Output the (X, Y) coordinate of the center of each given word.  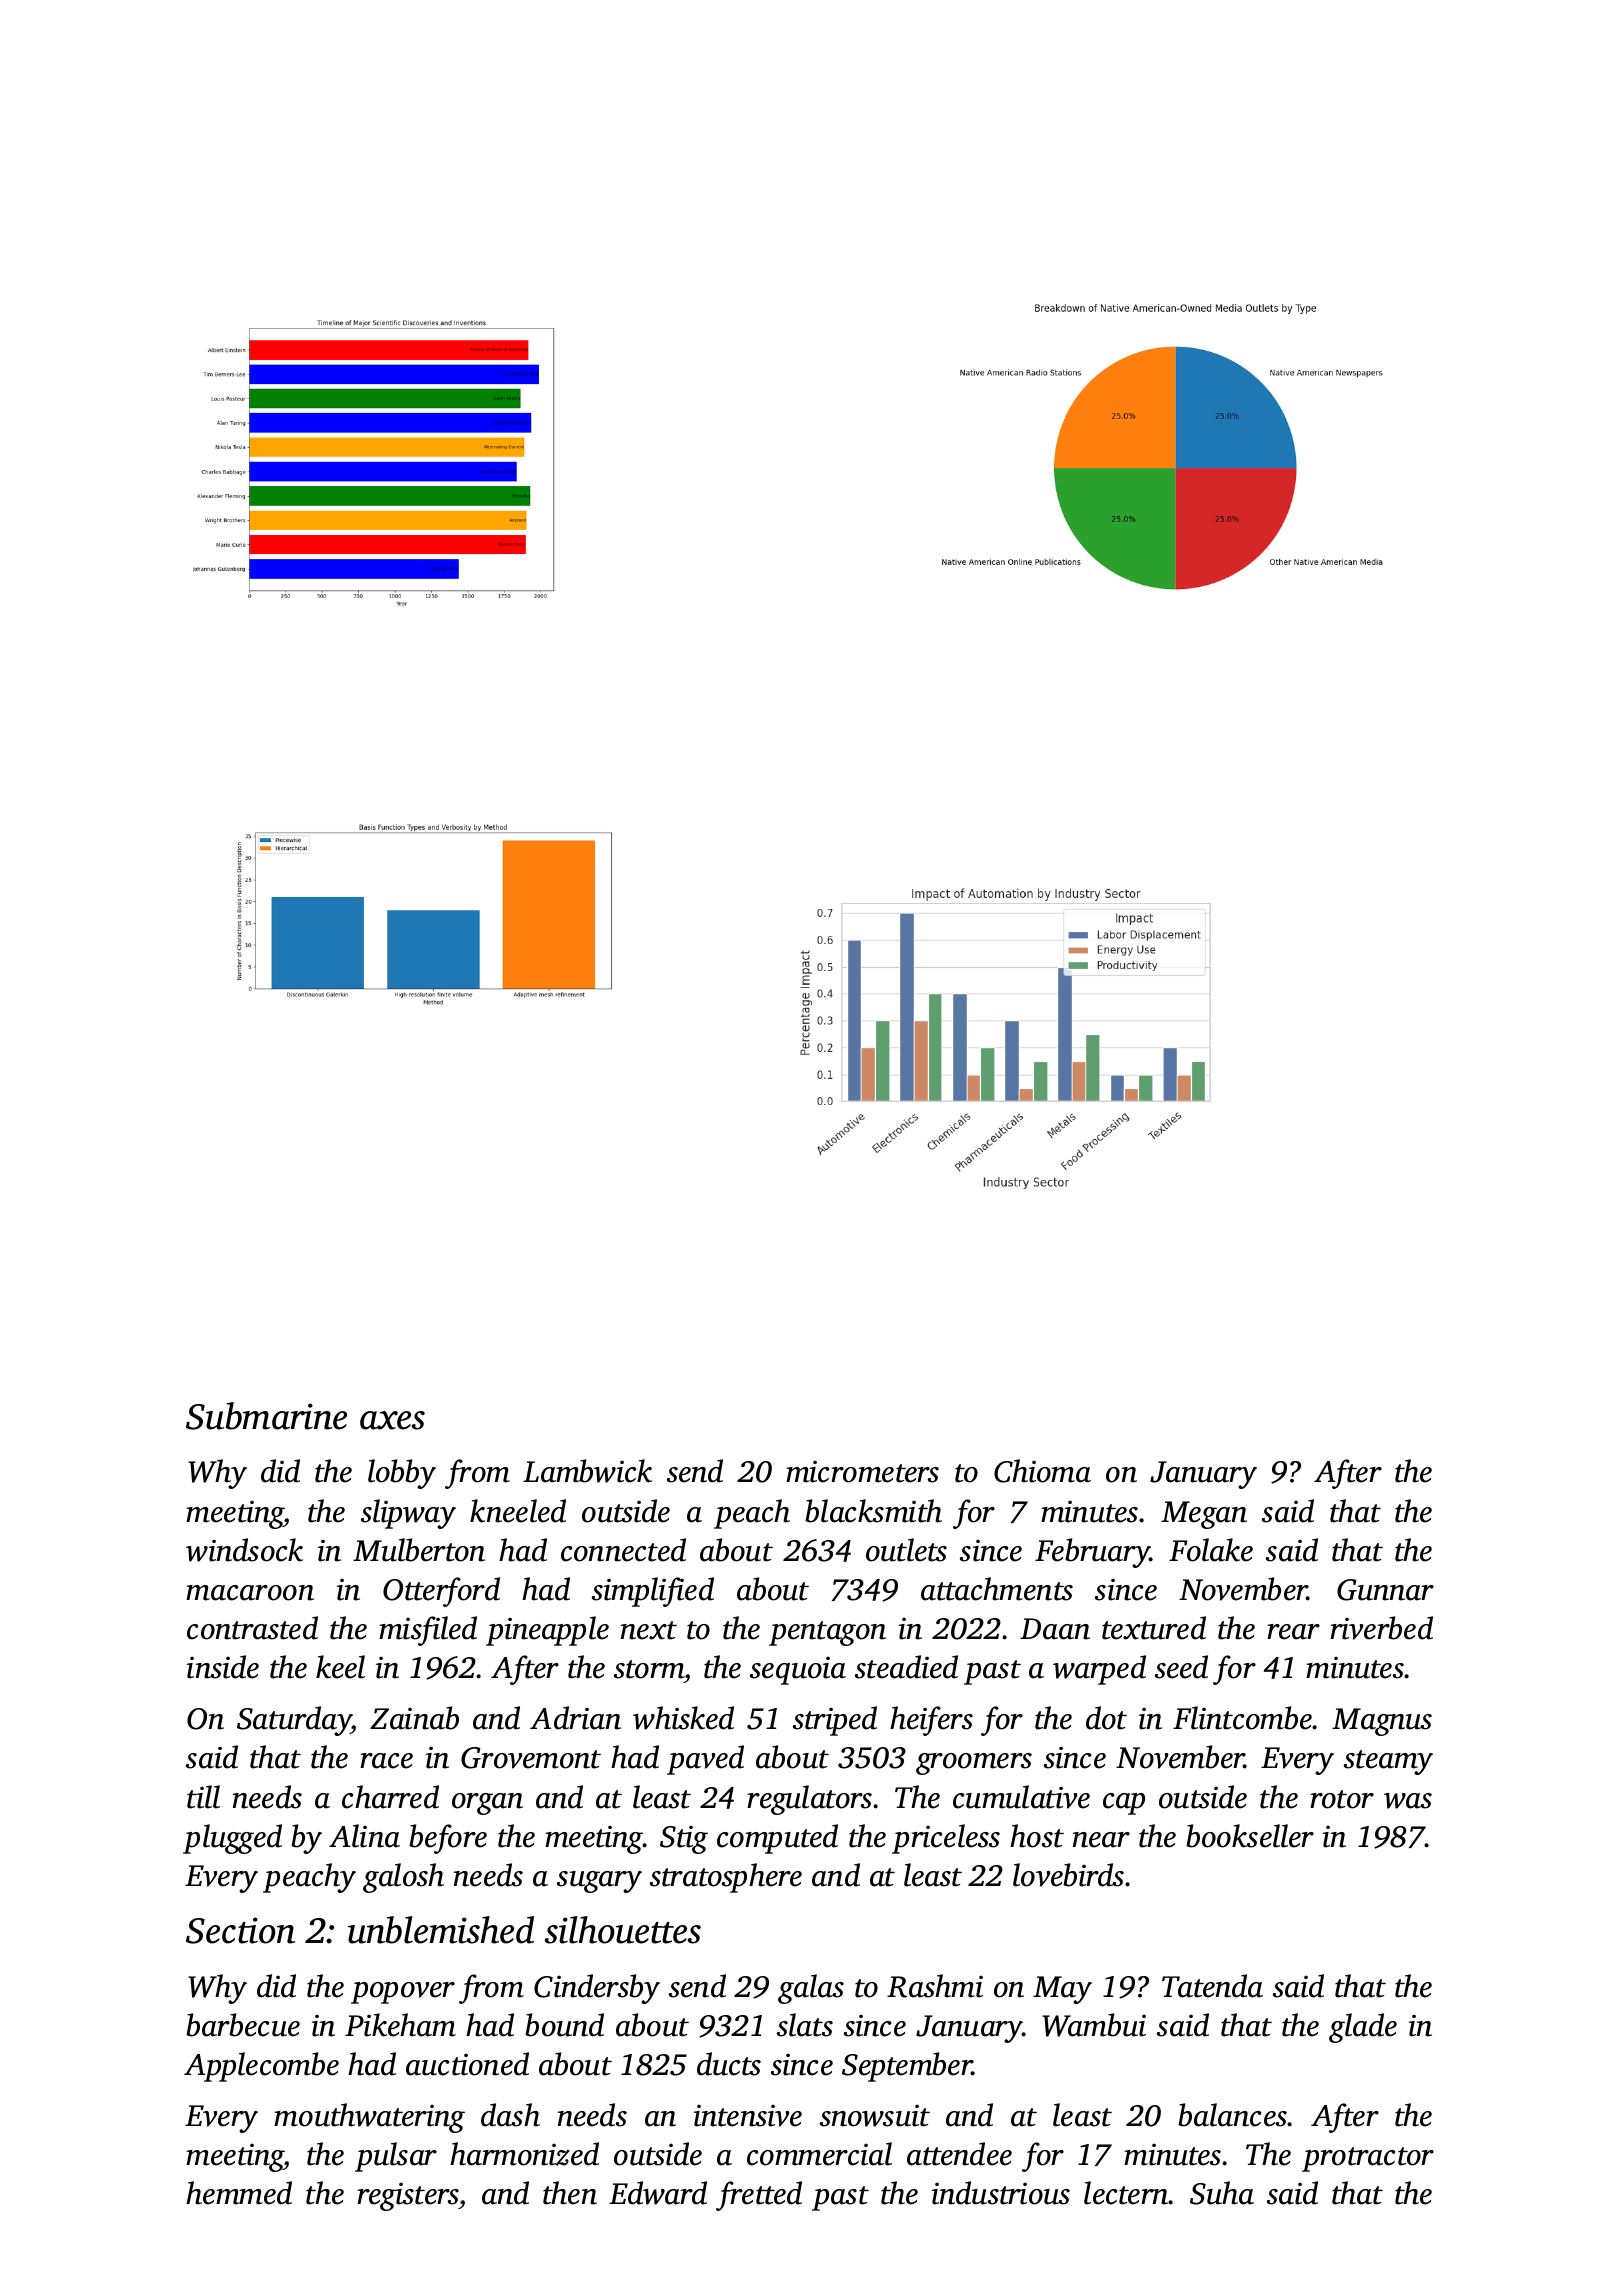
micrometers (862, 1471)
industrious (1001, 2193)
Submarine (266, 1416)
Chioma (1042, 1471)
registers (408, 2196)
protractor (1368, 2159)
